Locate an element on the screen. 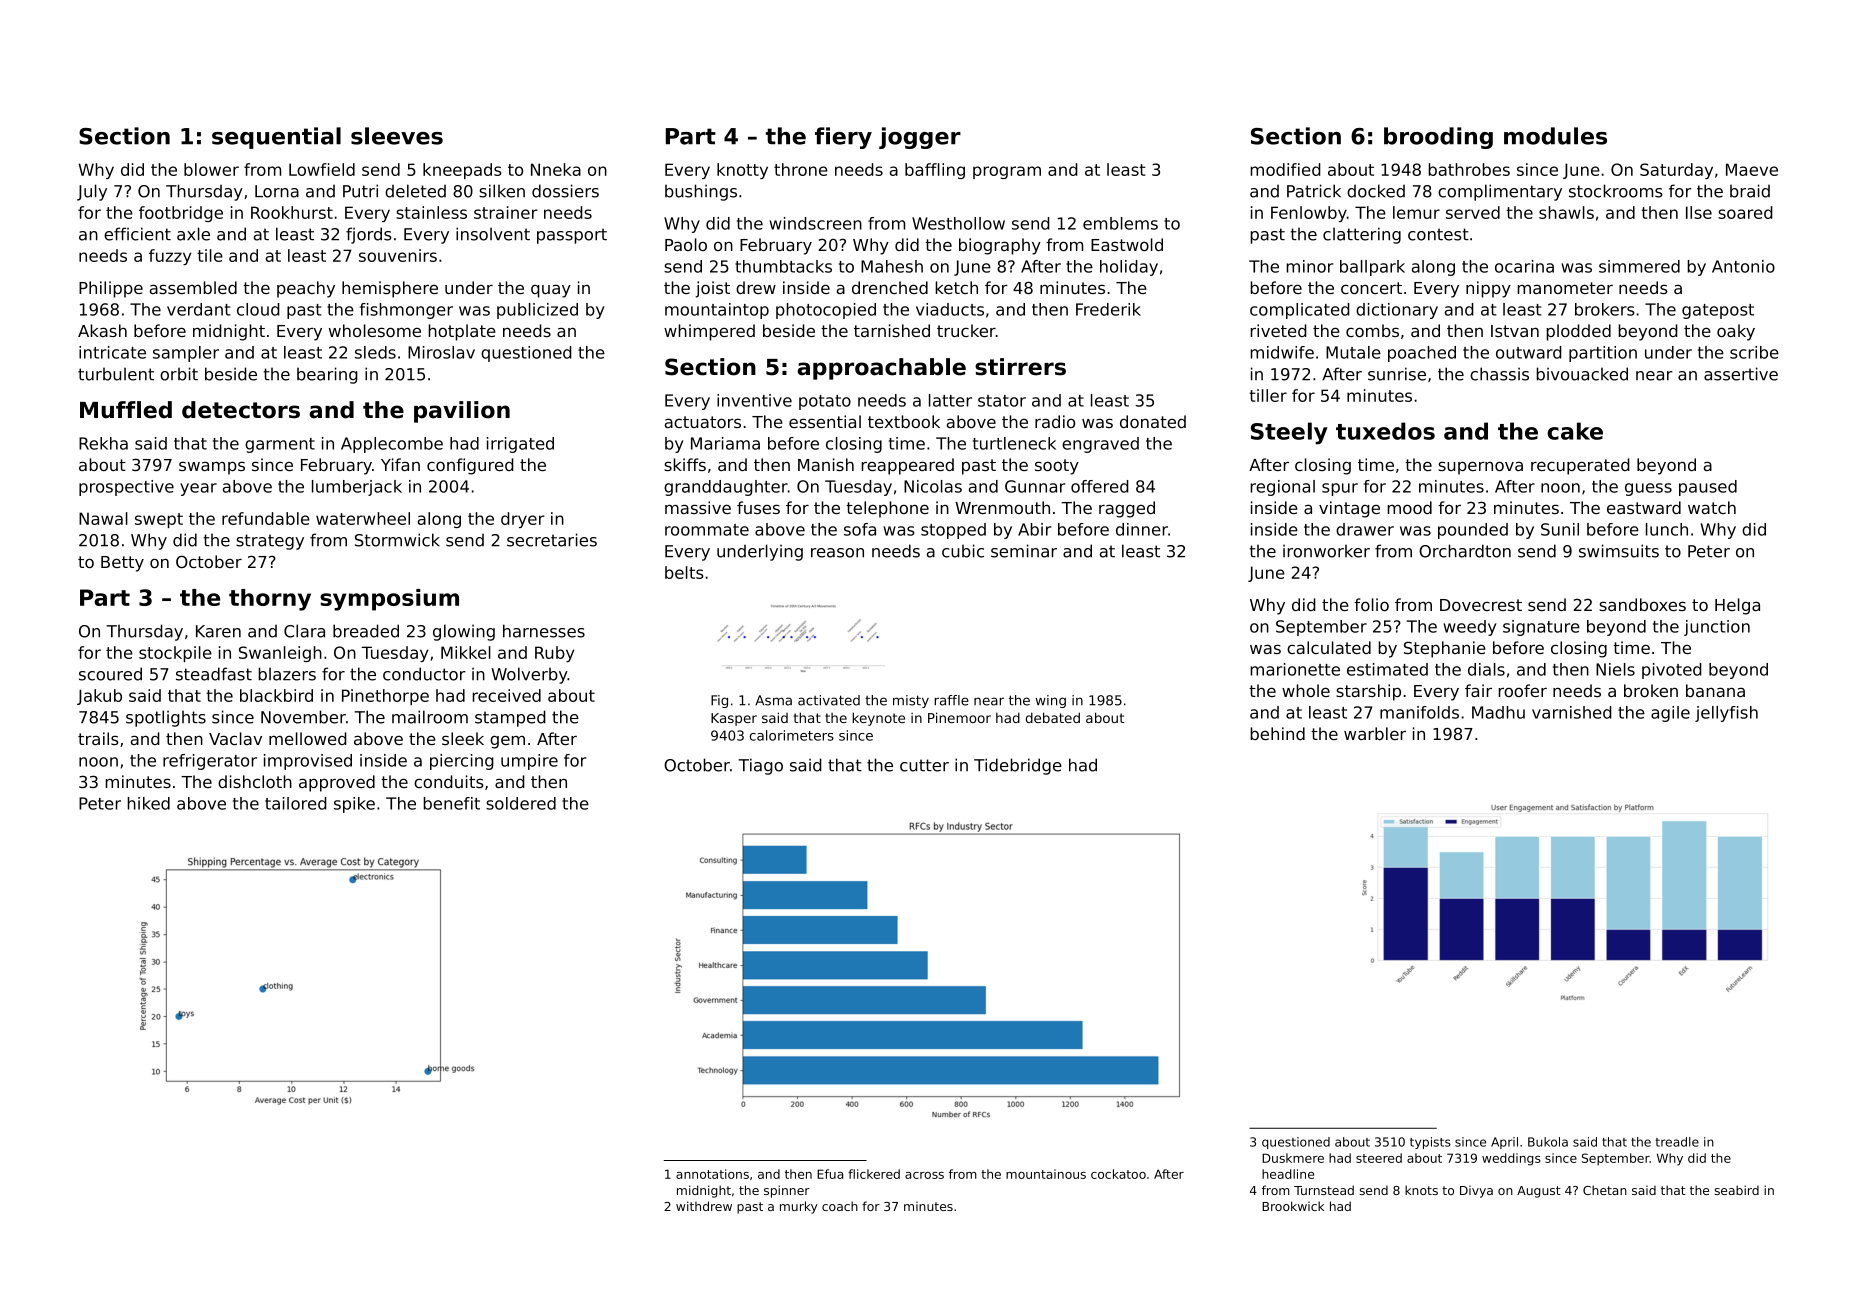  annotations is located at coordinates (712, 1174).
